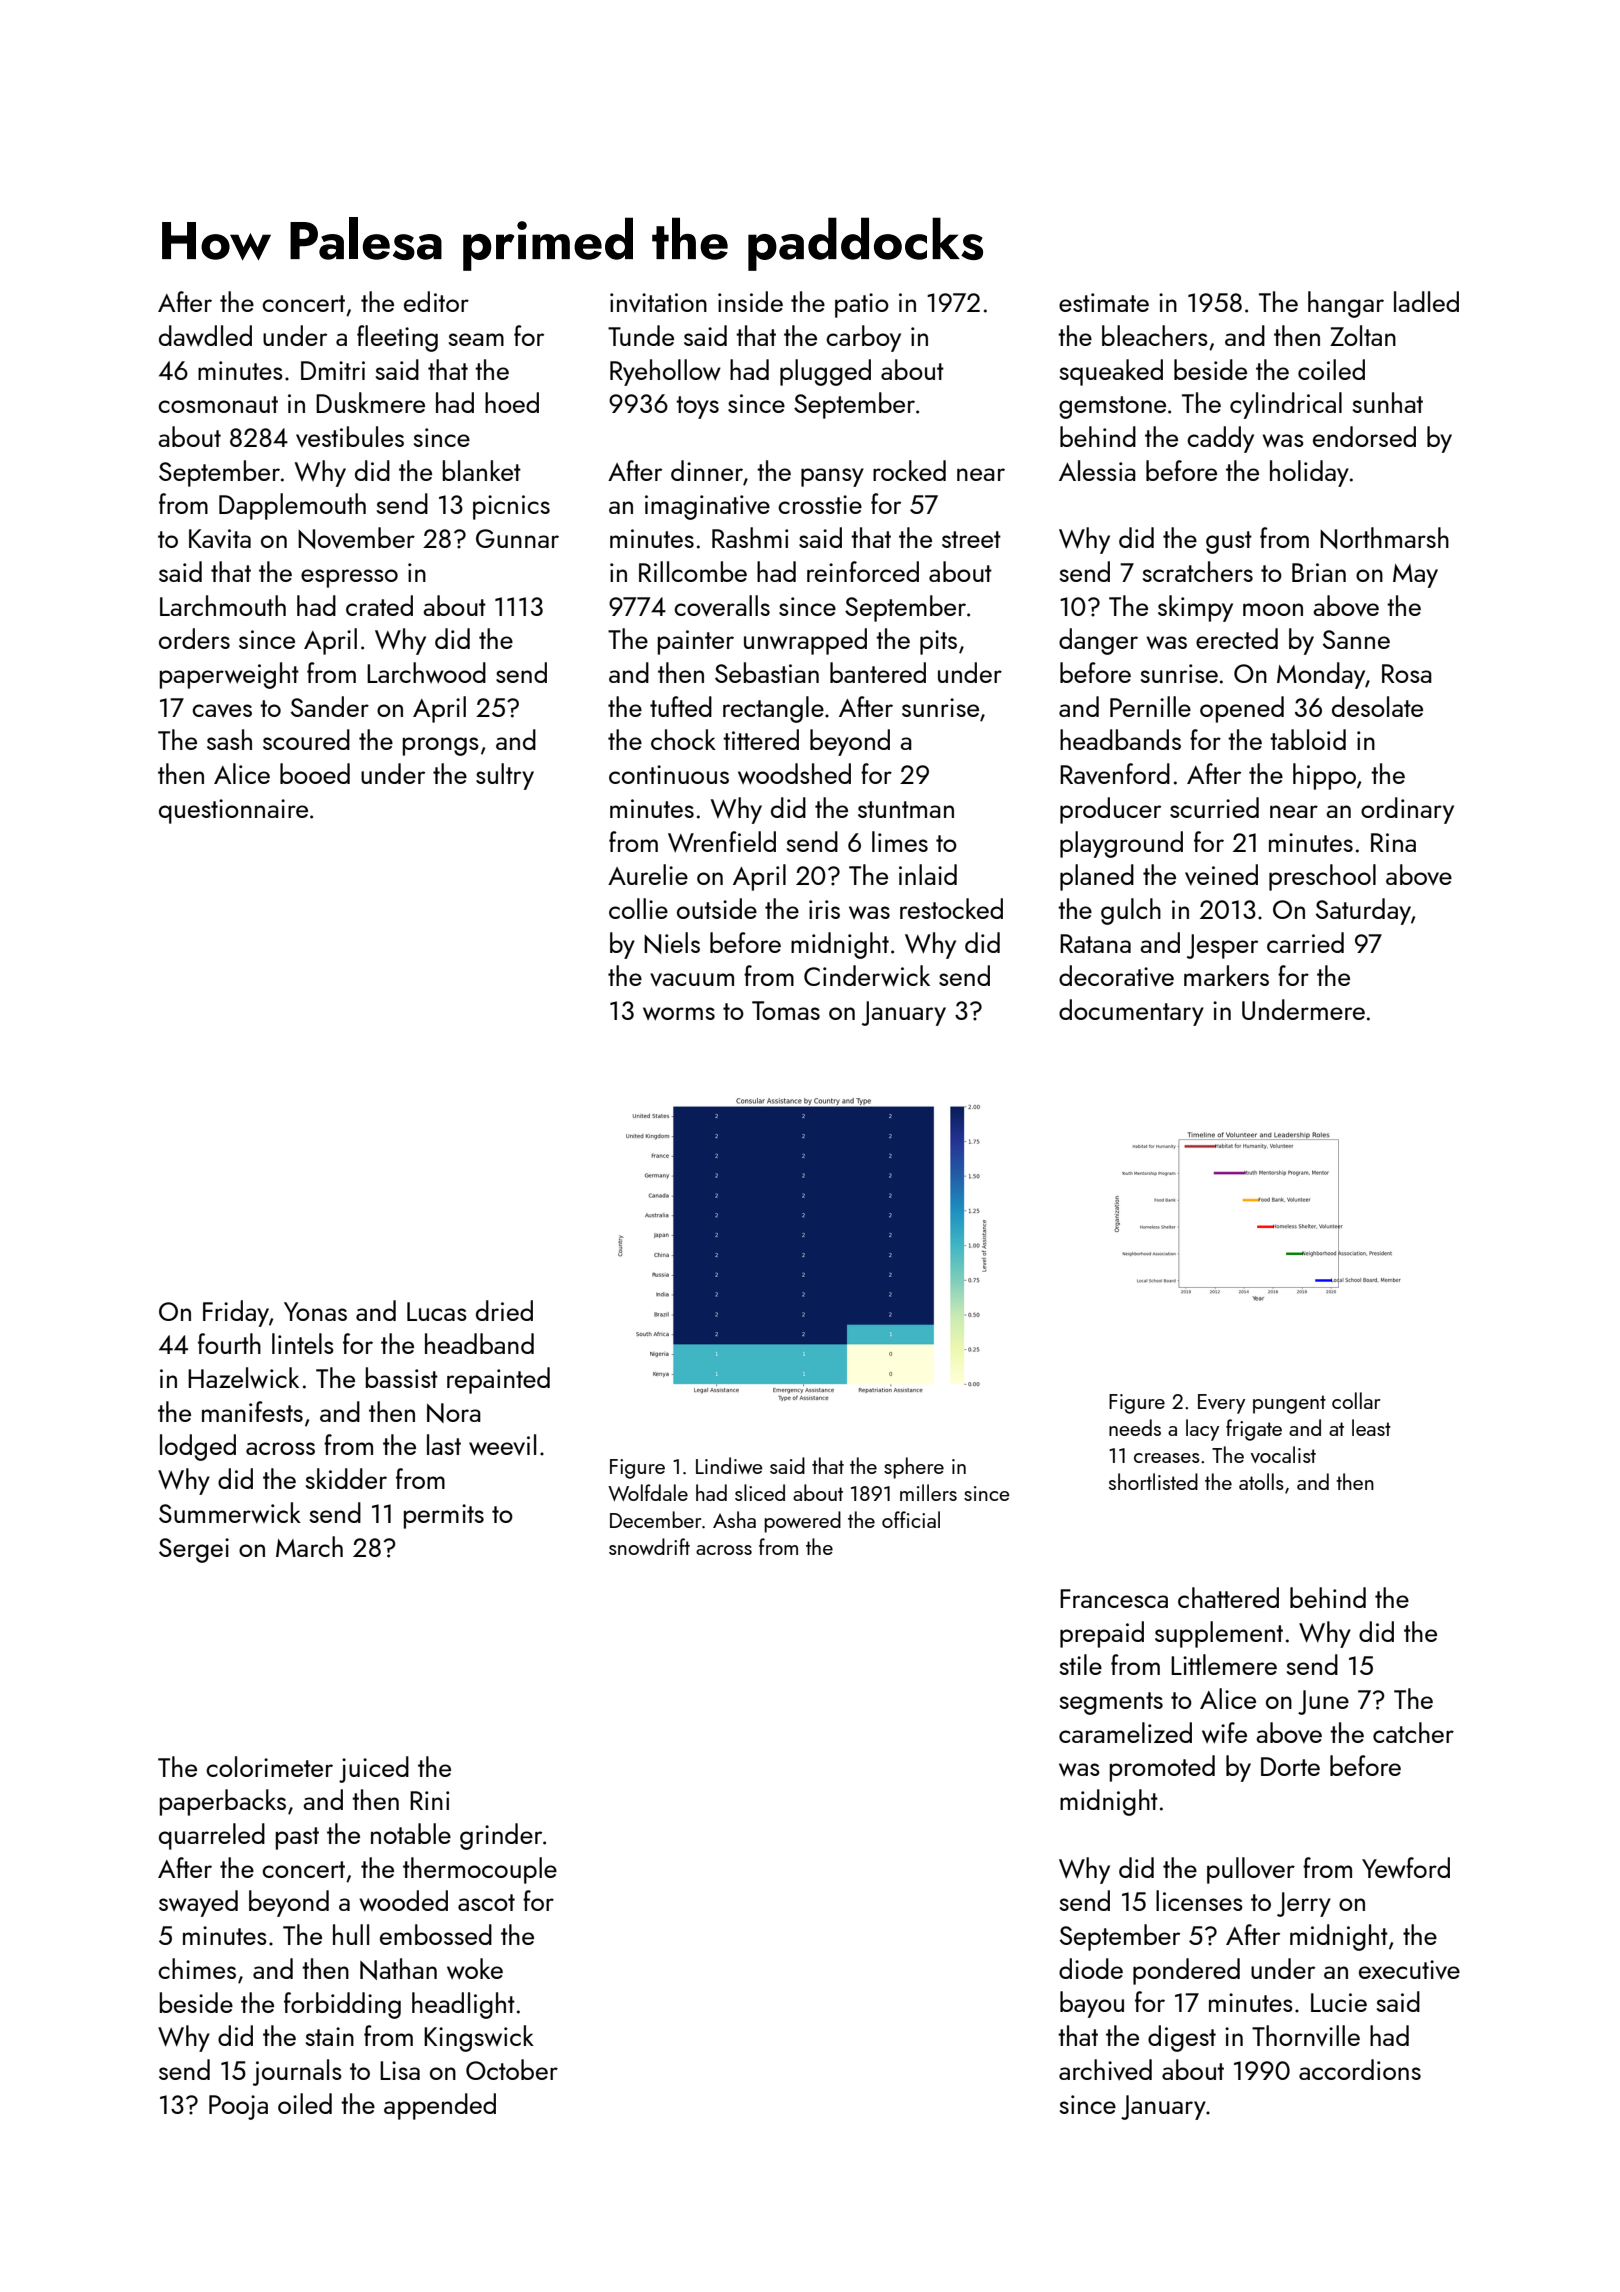 This screenshot has height=2292, width=1620. I want to click on documentary, so click(1131, 1012).
